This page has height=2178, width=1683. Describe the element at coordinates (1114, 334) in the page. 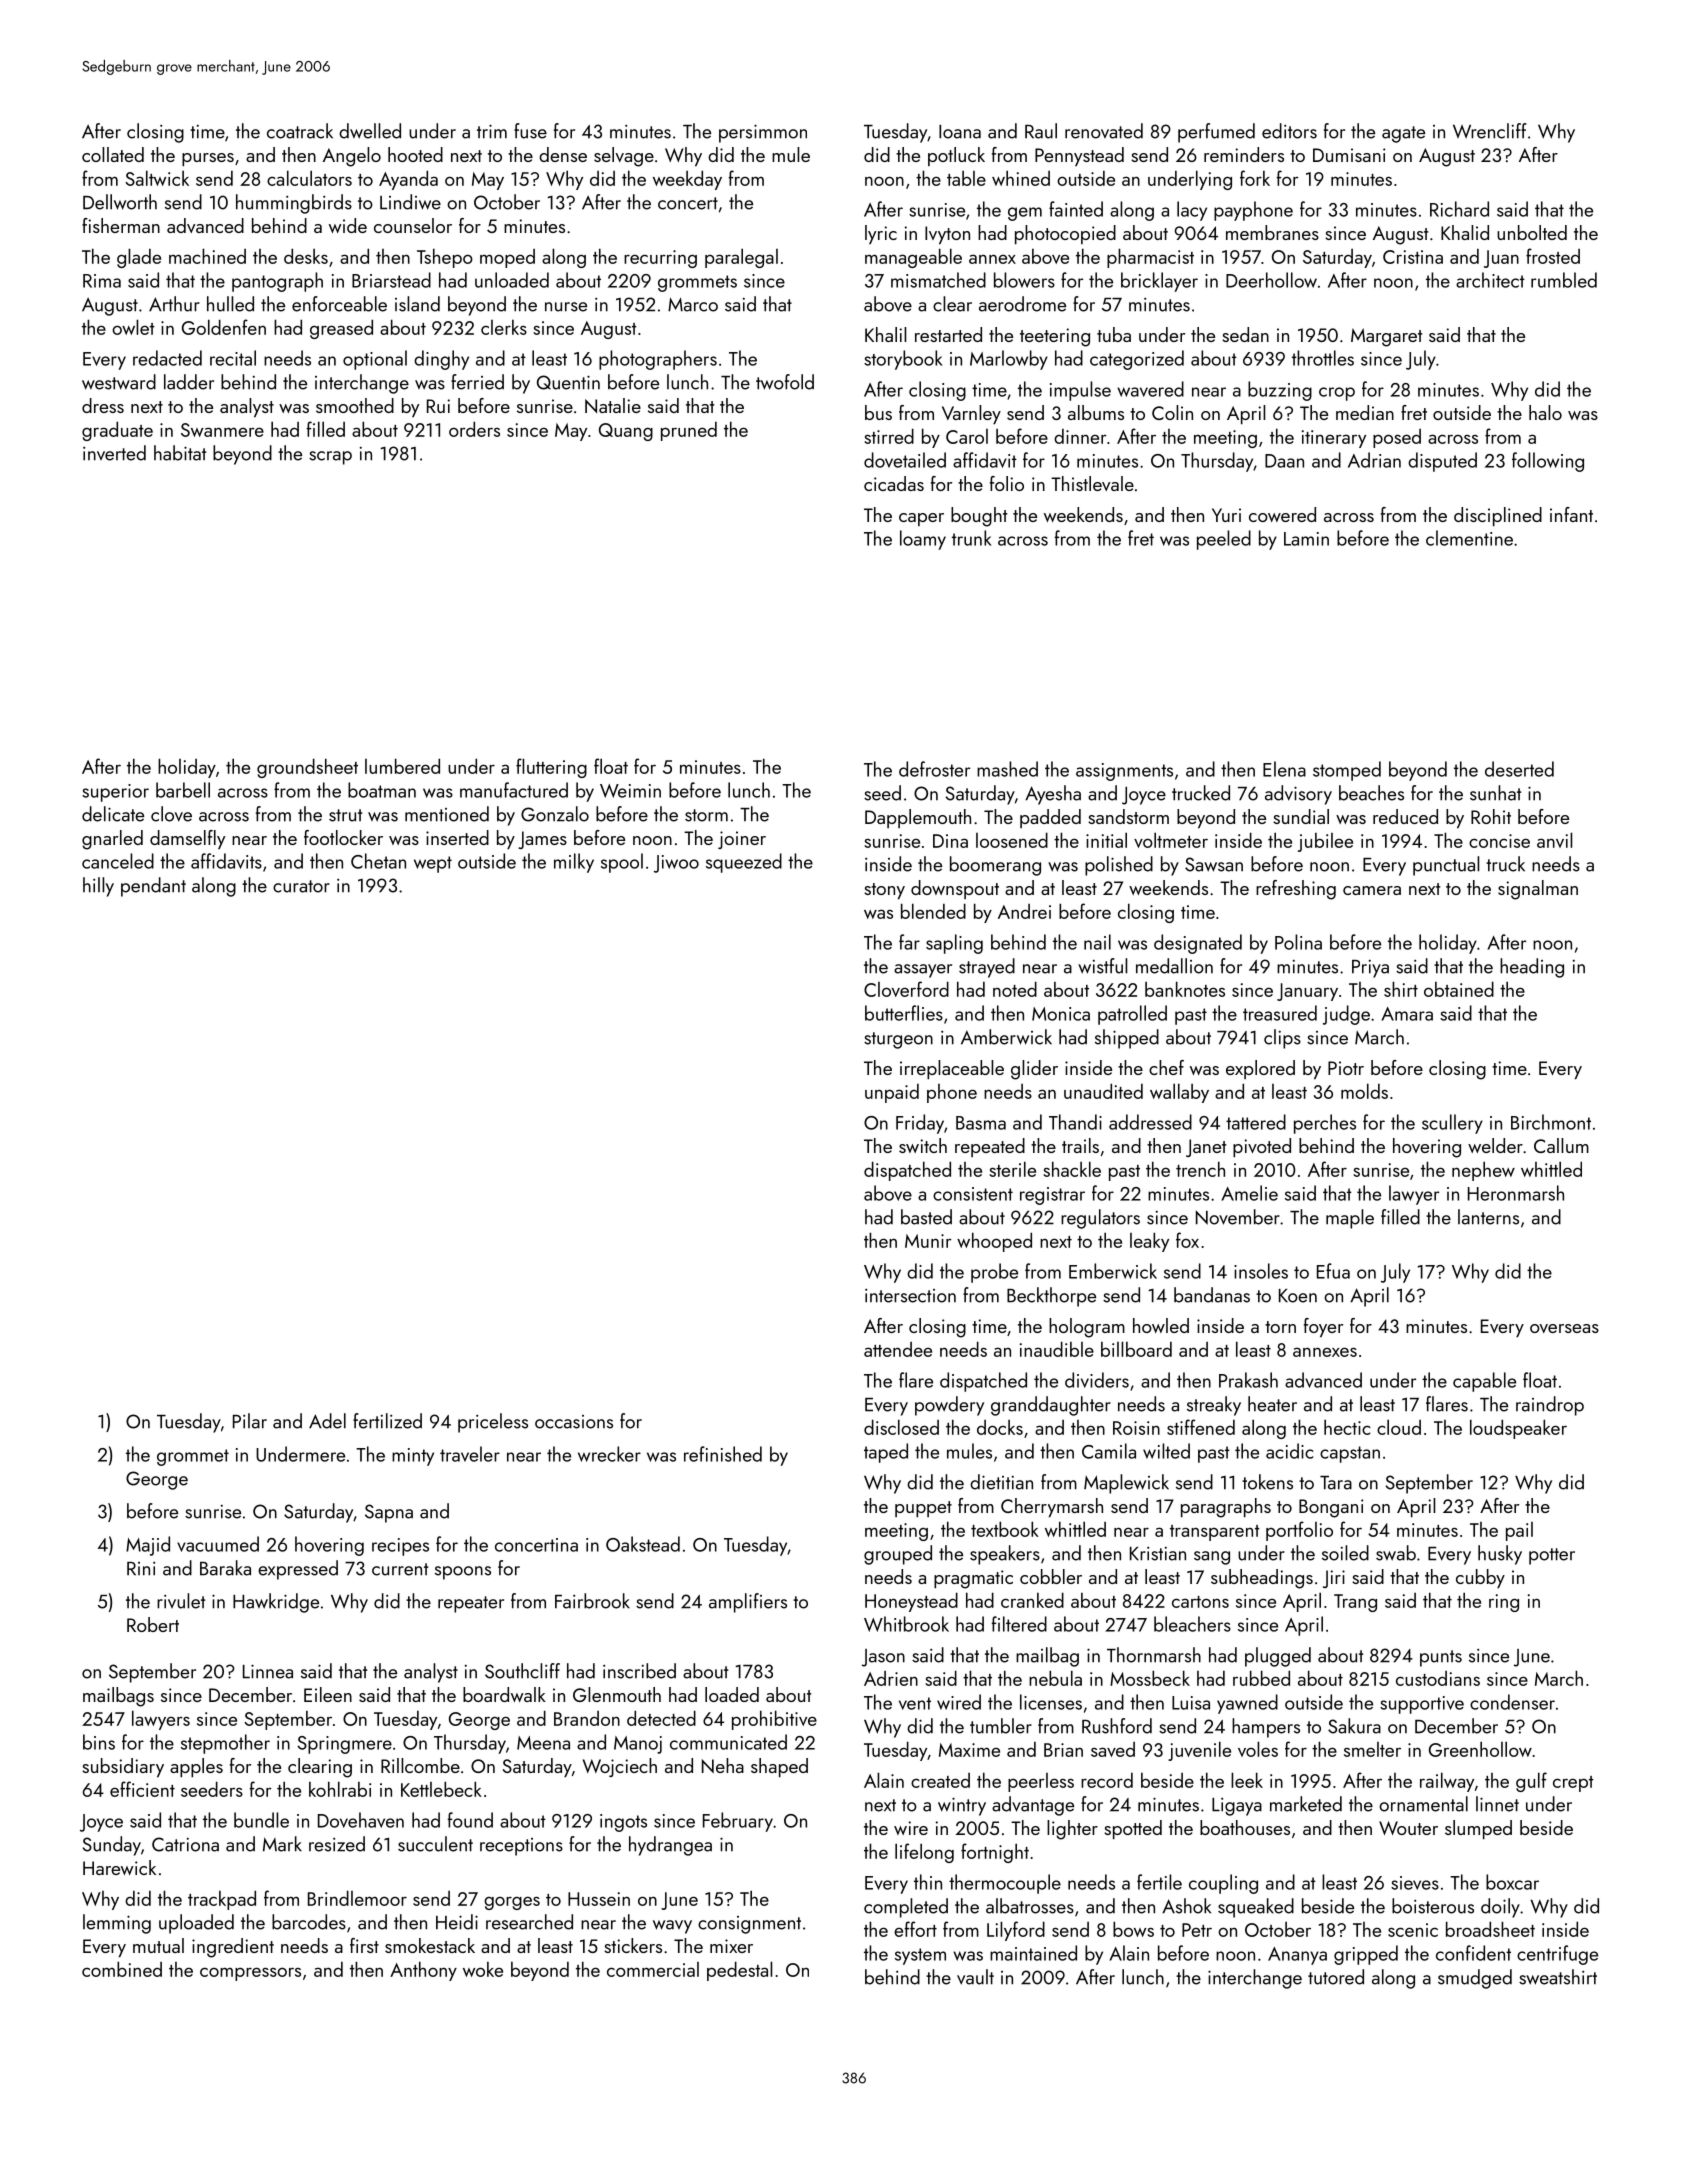

I see `tuba` at that location.
